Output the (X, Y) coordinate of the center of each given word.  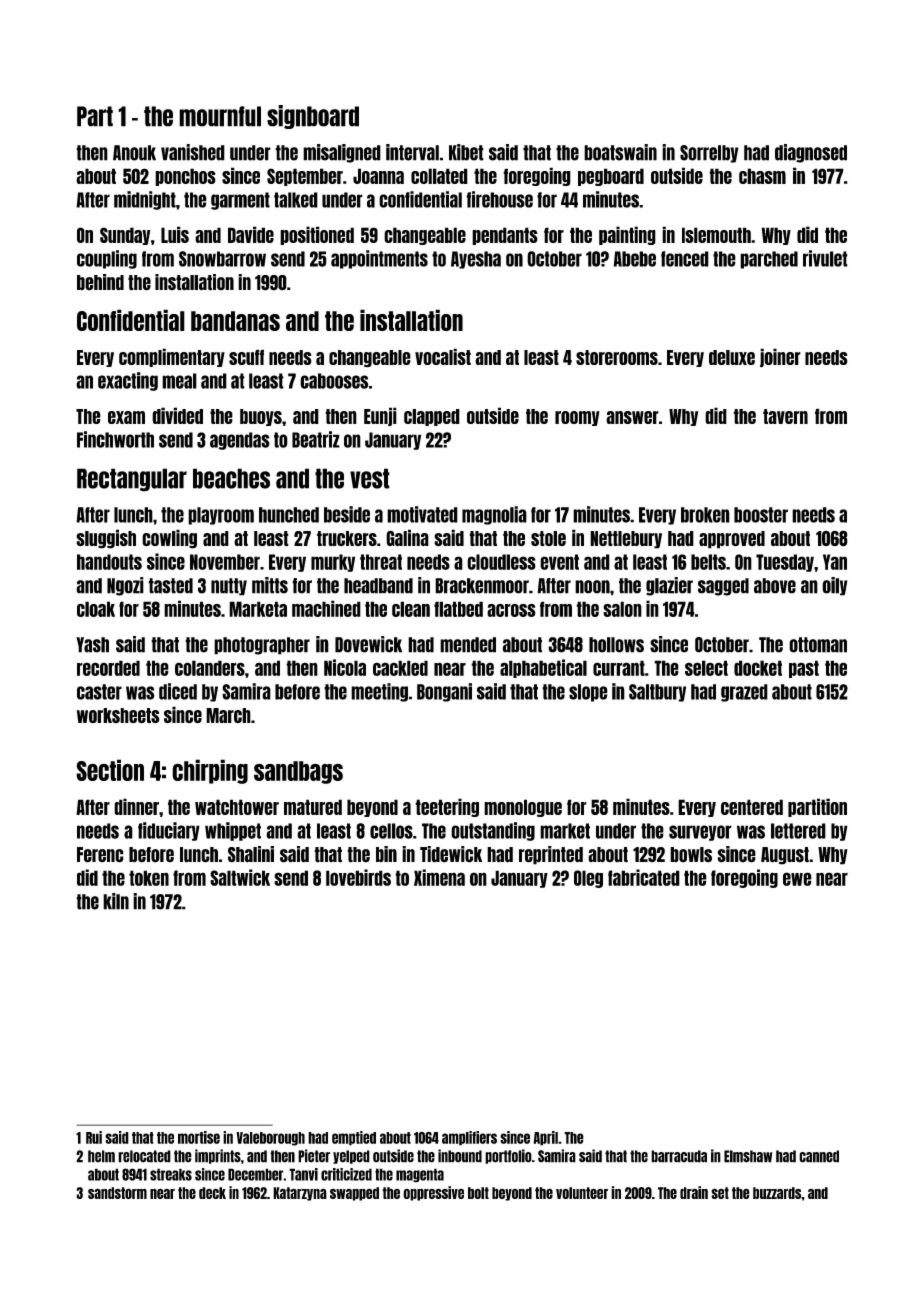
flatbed (458, 609)
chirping (210, 771)
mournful (220, 116)
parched (769, 260)
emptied (354, 1138)
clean (411, 609)
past (804, 669)
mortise (199, 1137)
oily (835, 586)
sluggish (106, 539)
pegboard (611, 177)
